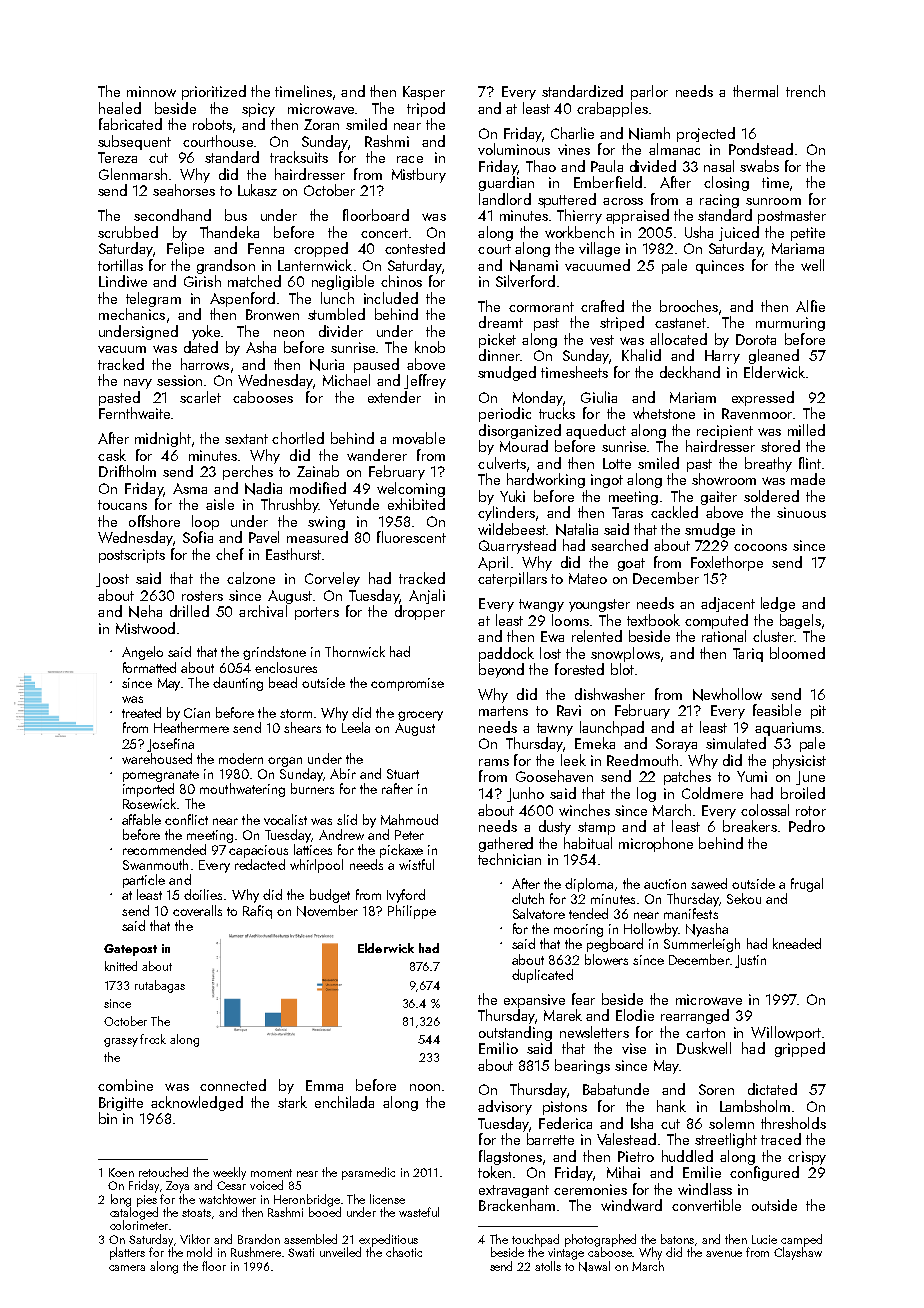 The width and height of the page is (924, 1308). What do you see at coordinates (112, 580) in the page?
I see `Joost` at bounding box center [112, 580].
